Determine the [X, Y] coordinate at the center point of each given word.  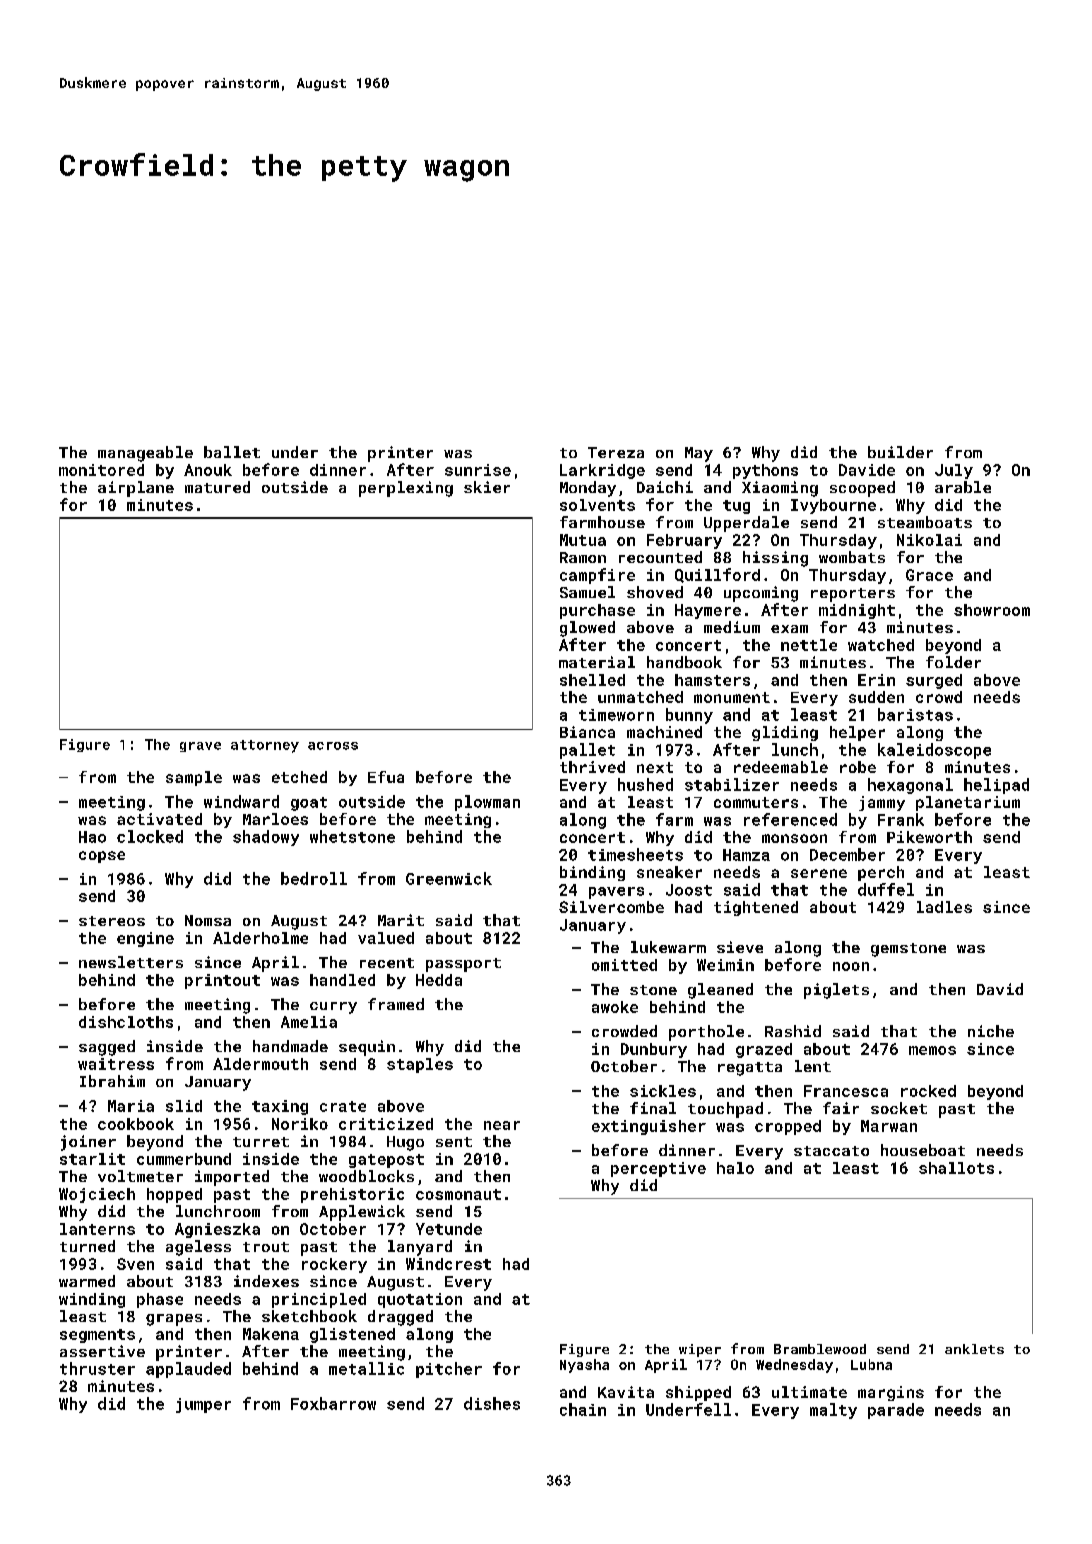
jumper [203, 1405]
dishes [492, 1403]
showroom [992, 610]
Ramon [583, 557]
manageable [145, 454]
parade [896, 1411]
